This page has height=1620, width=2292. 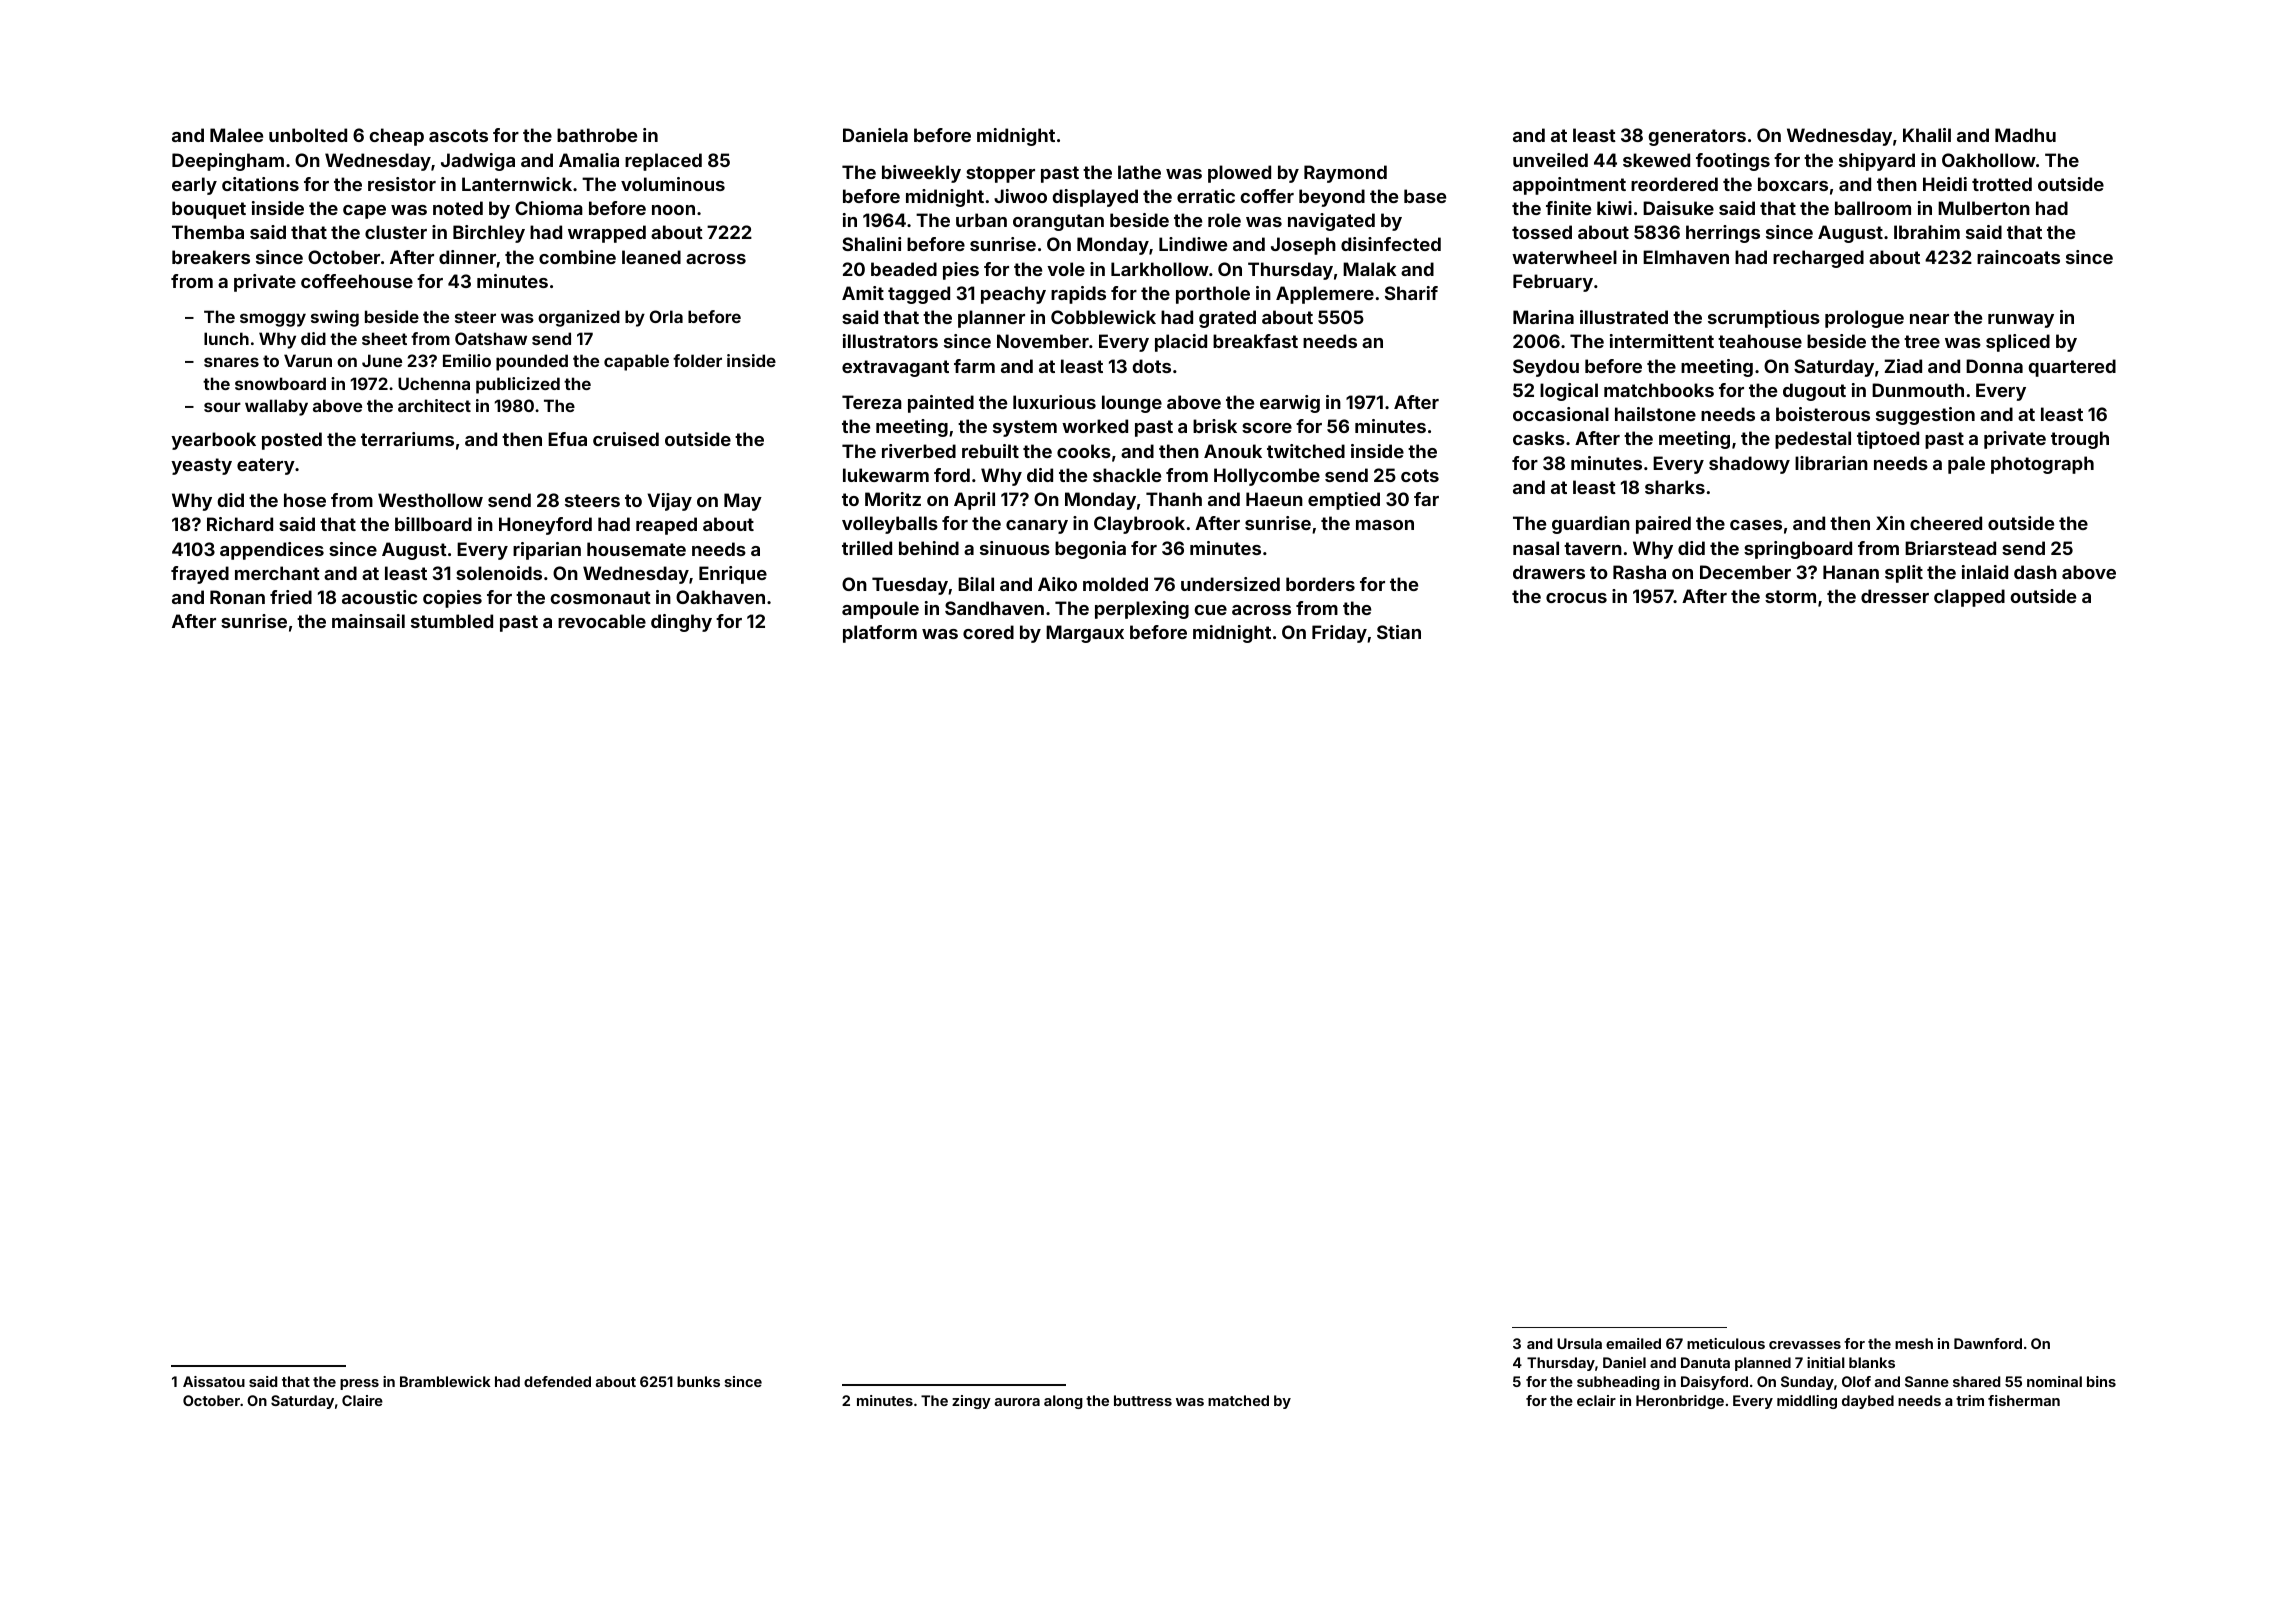 I want to click on platform, so click(x=880, y=634).
